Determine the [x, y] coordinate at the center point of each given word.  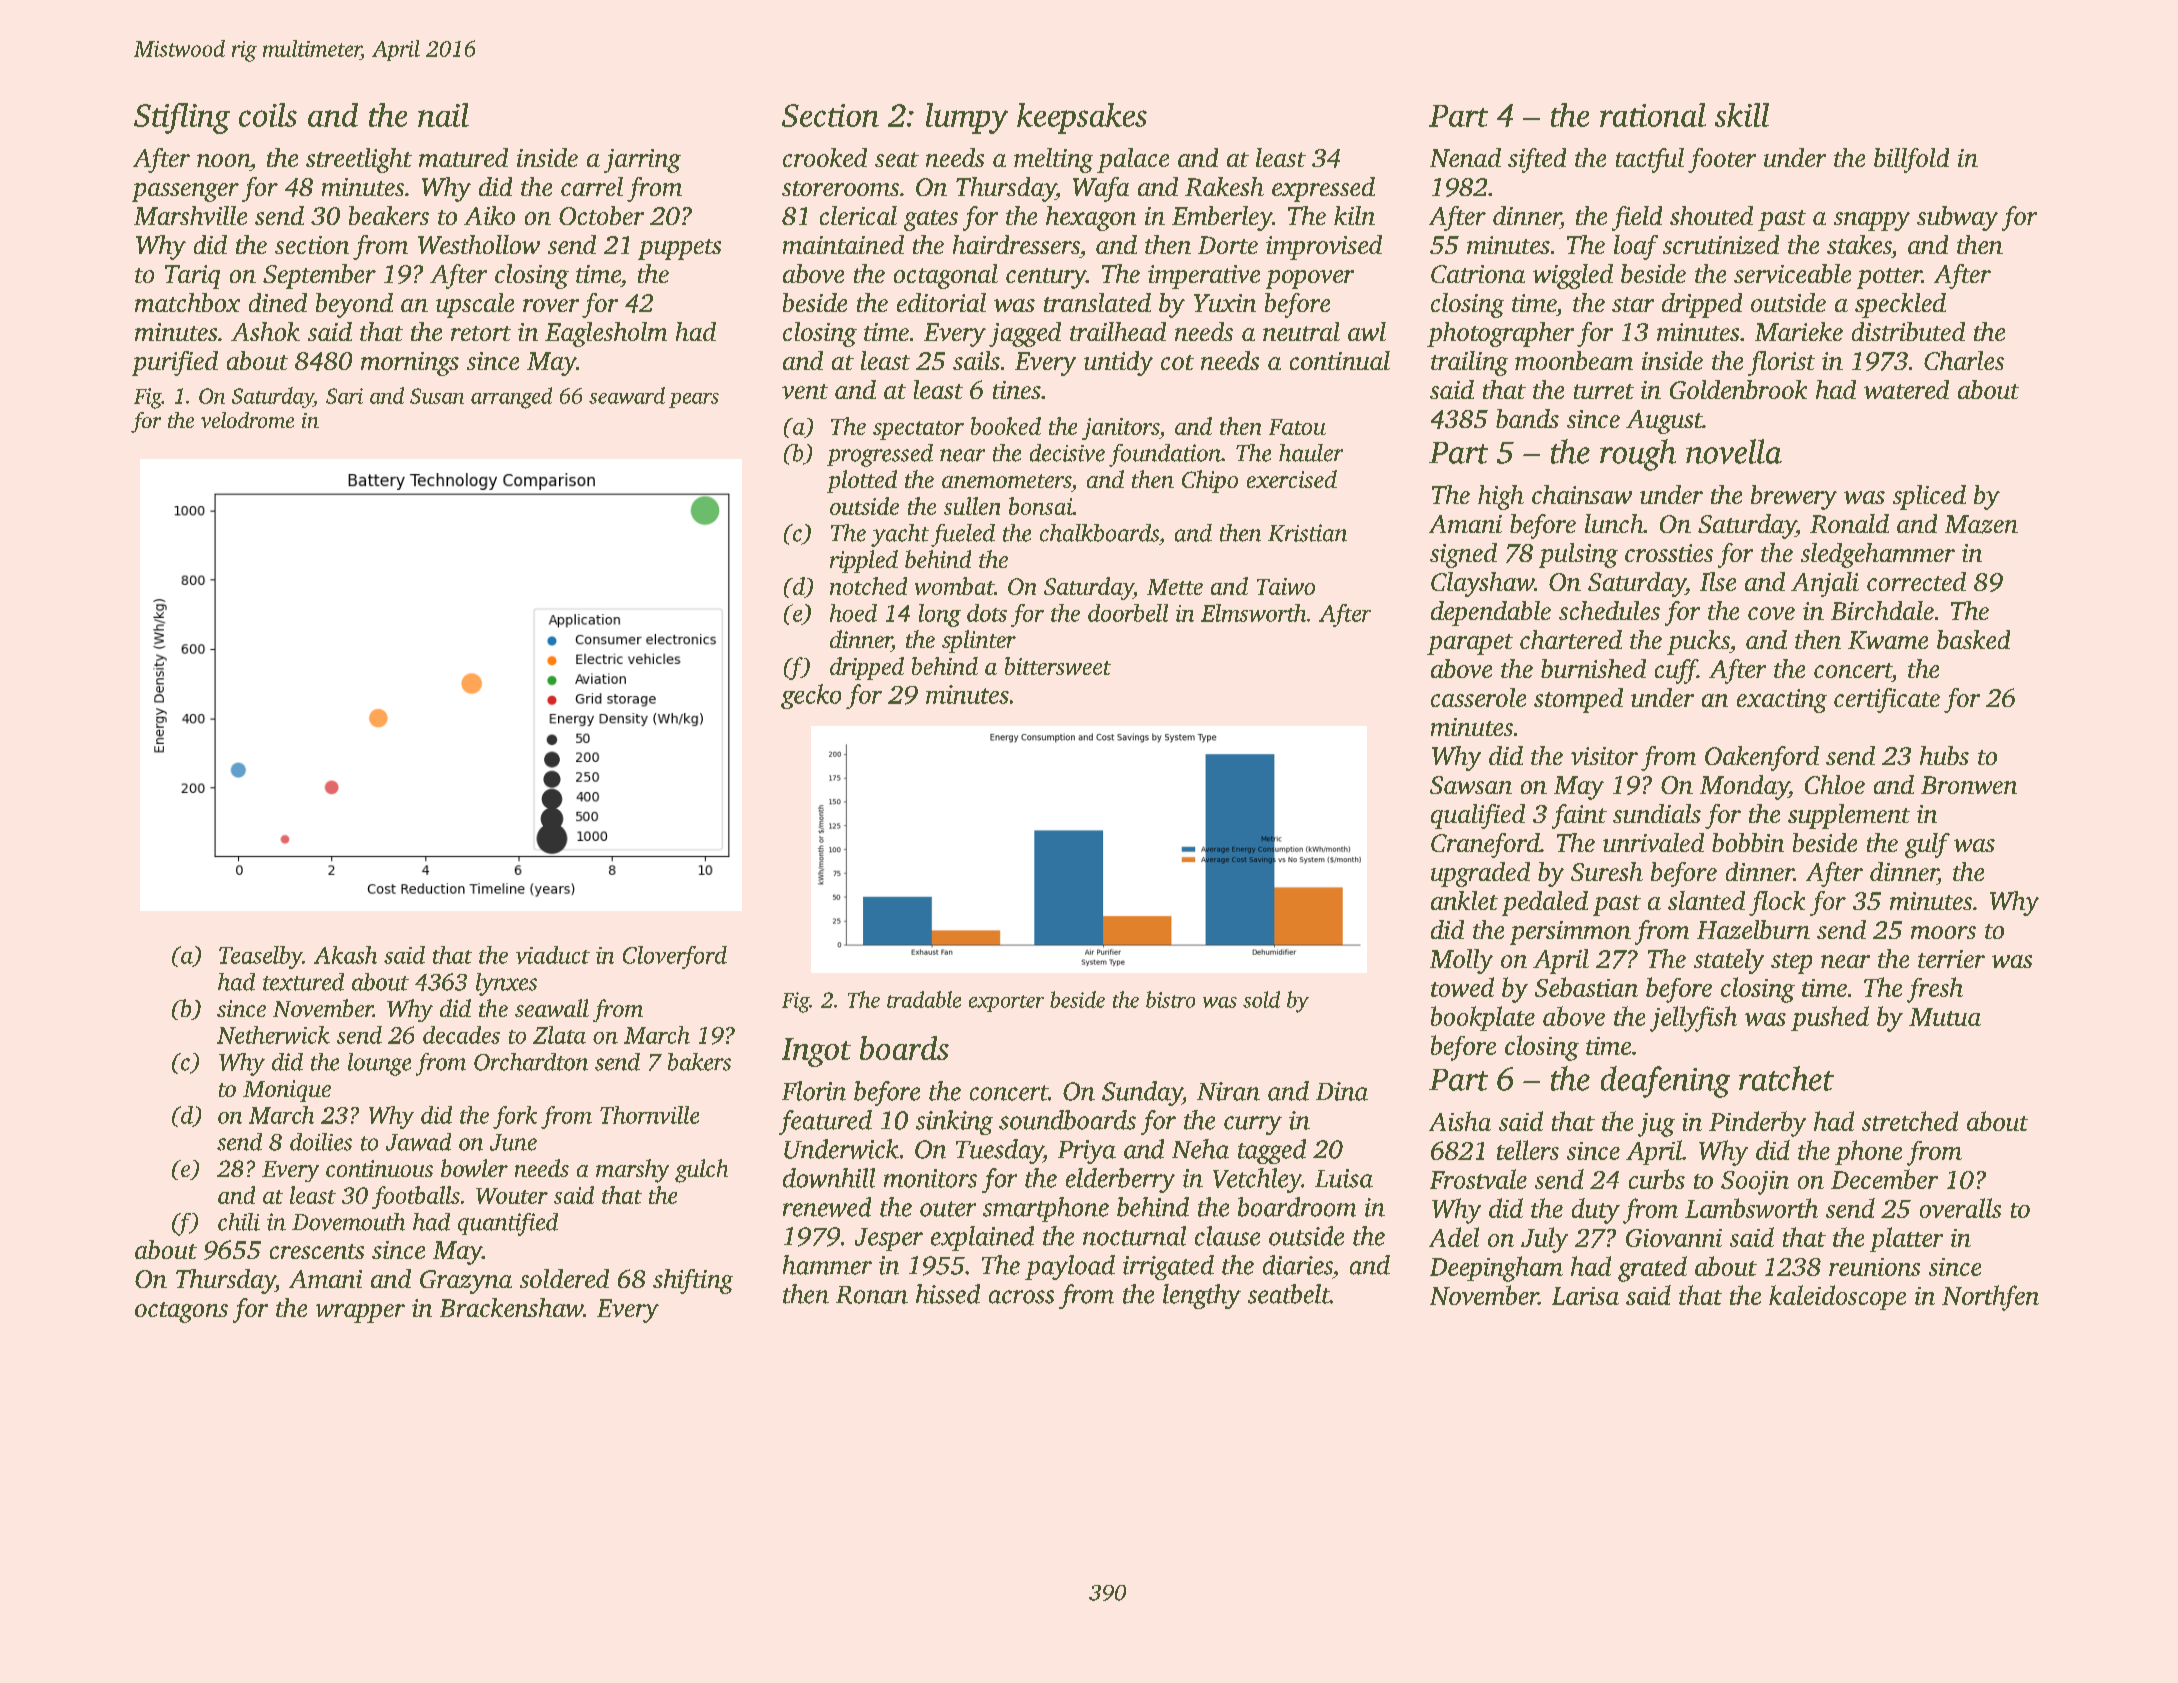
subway [1957, 218]
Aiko [489, 215]
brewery [1794, 497]
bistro [1170, 999]
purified [175, 363]
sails [976, 360]
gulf [1927, 845]
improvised [1324, 247]
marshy [632, 1171]
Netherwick [273, 1035]
